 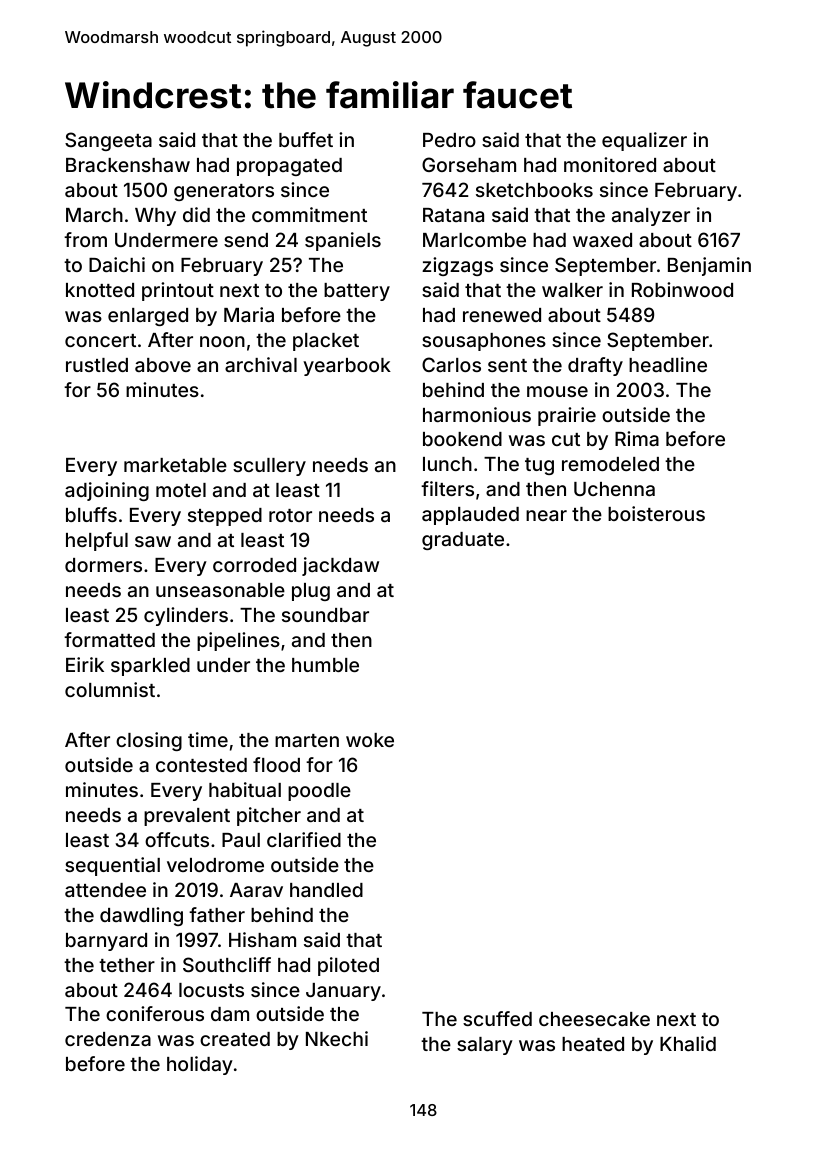 What do you see at coordinates (457, 266) in the screenshot?
I see `zigzags` at bounding box center [457, 266].
